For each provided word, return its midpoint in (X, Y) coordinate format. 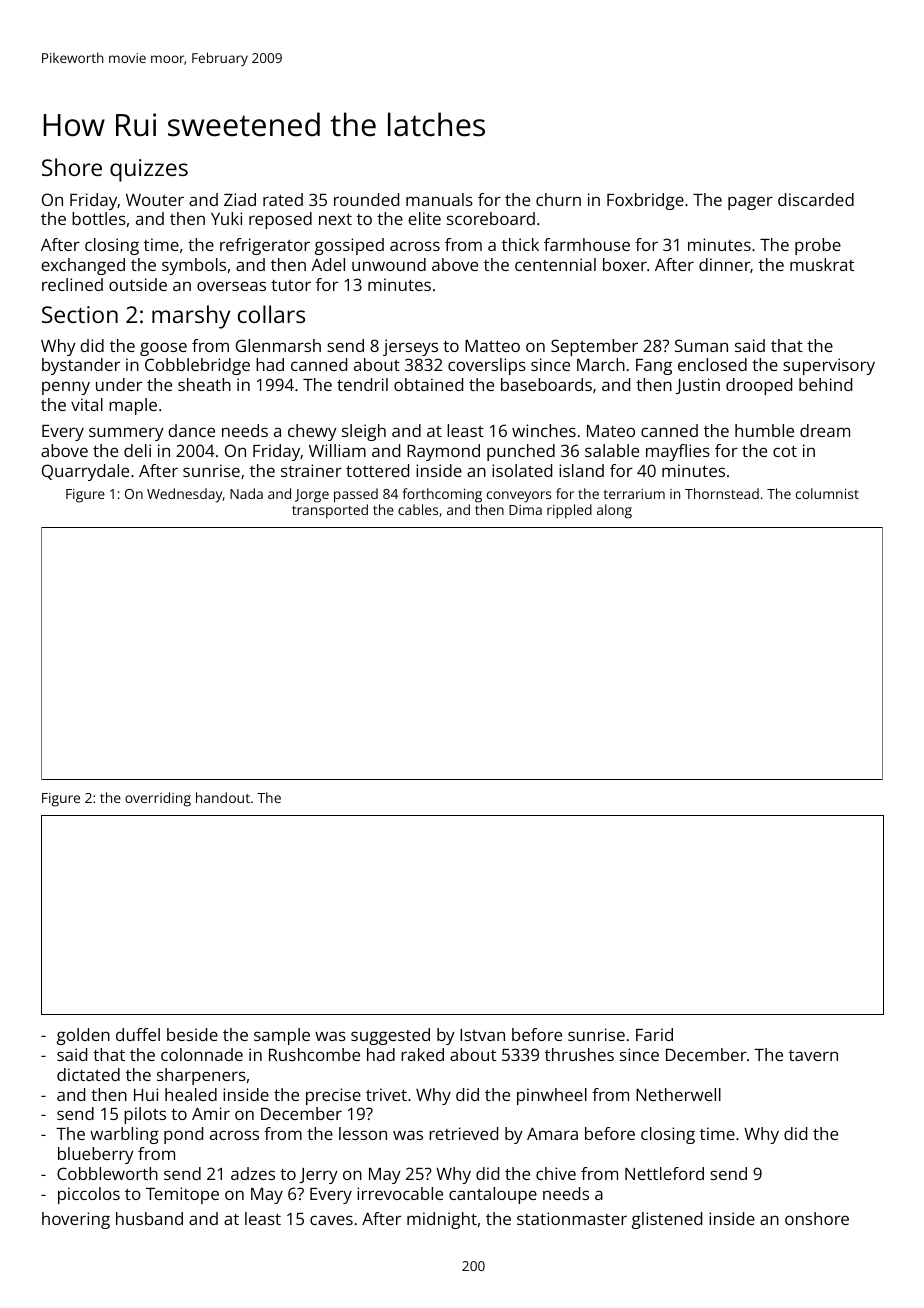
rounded (366, 199)
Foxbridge (645, 201)
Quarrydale (85, 472)
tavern (813, 1055)
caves (331, 1220)
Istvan (482, 1035)
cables (418, 509)
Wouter (155, 200)
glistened (667, 1220)
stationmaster (572, 1218)
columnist (827, 493)
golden (83, 1036)
